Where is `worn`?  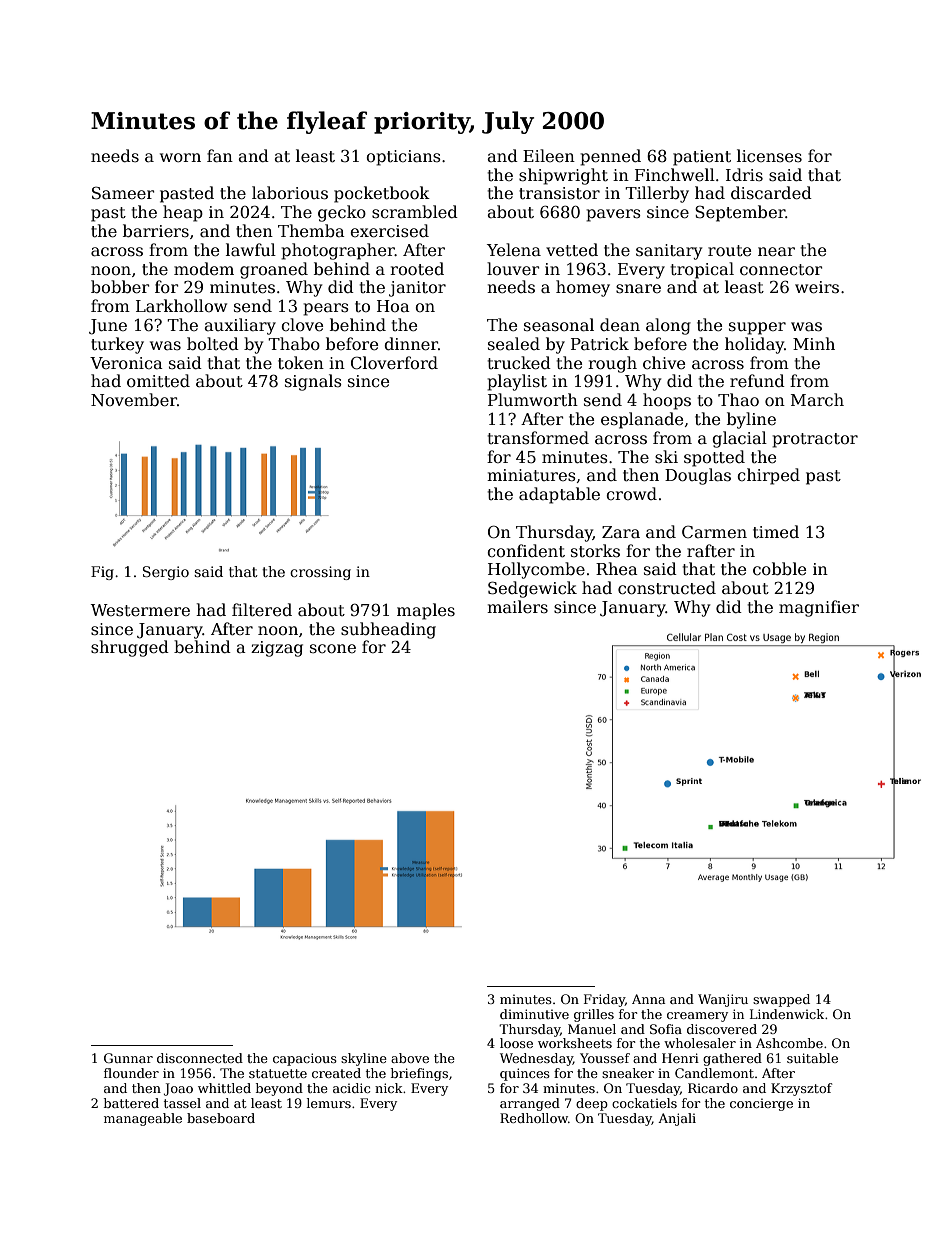
worn is located at coordinates (180, 157).
